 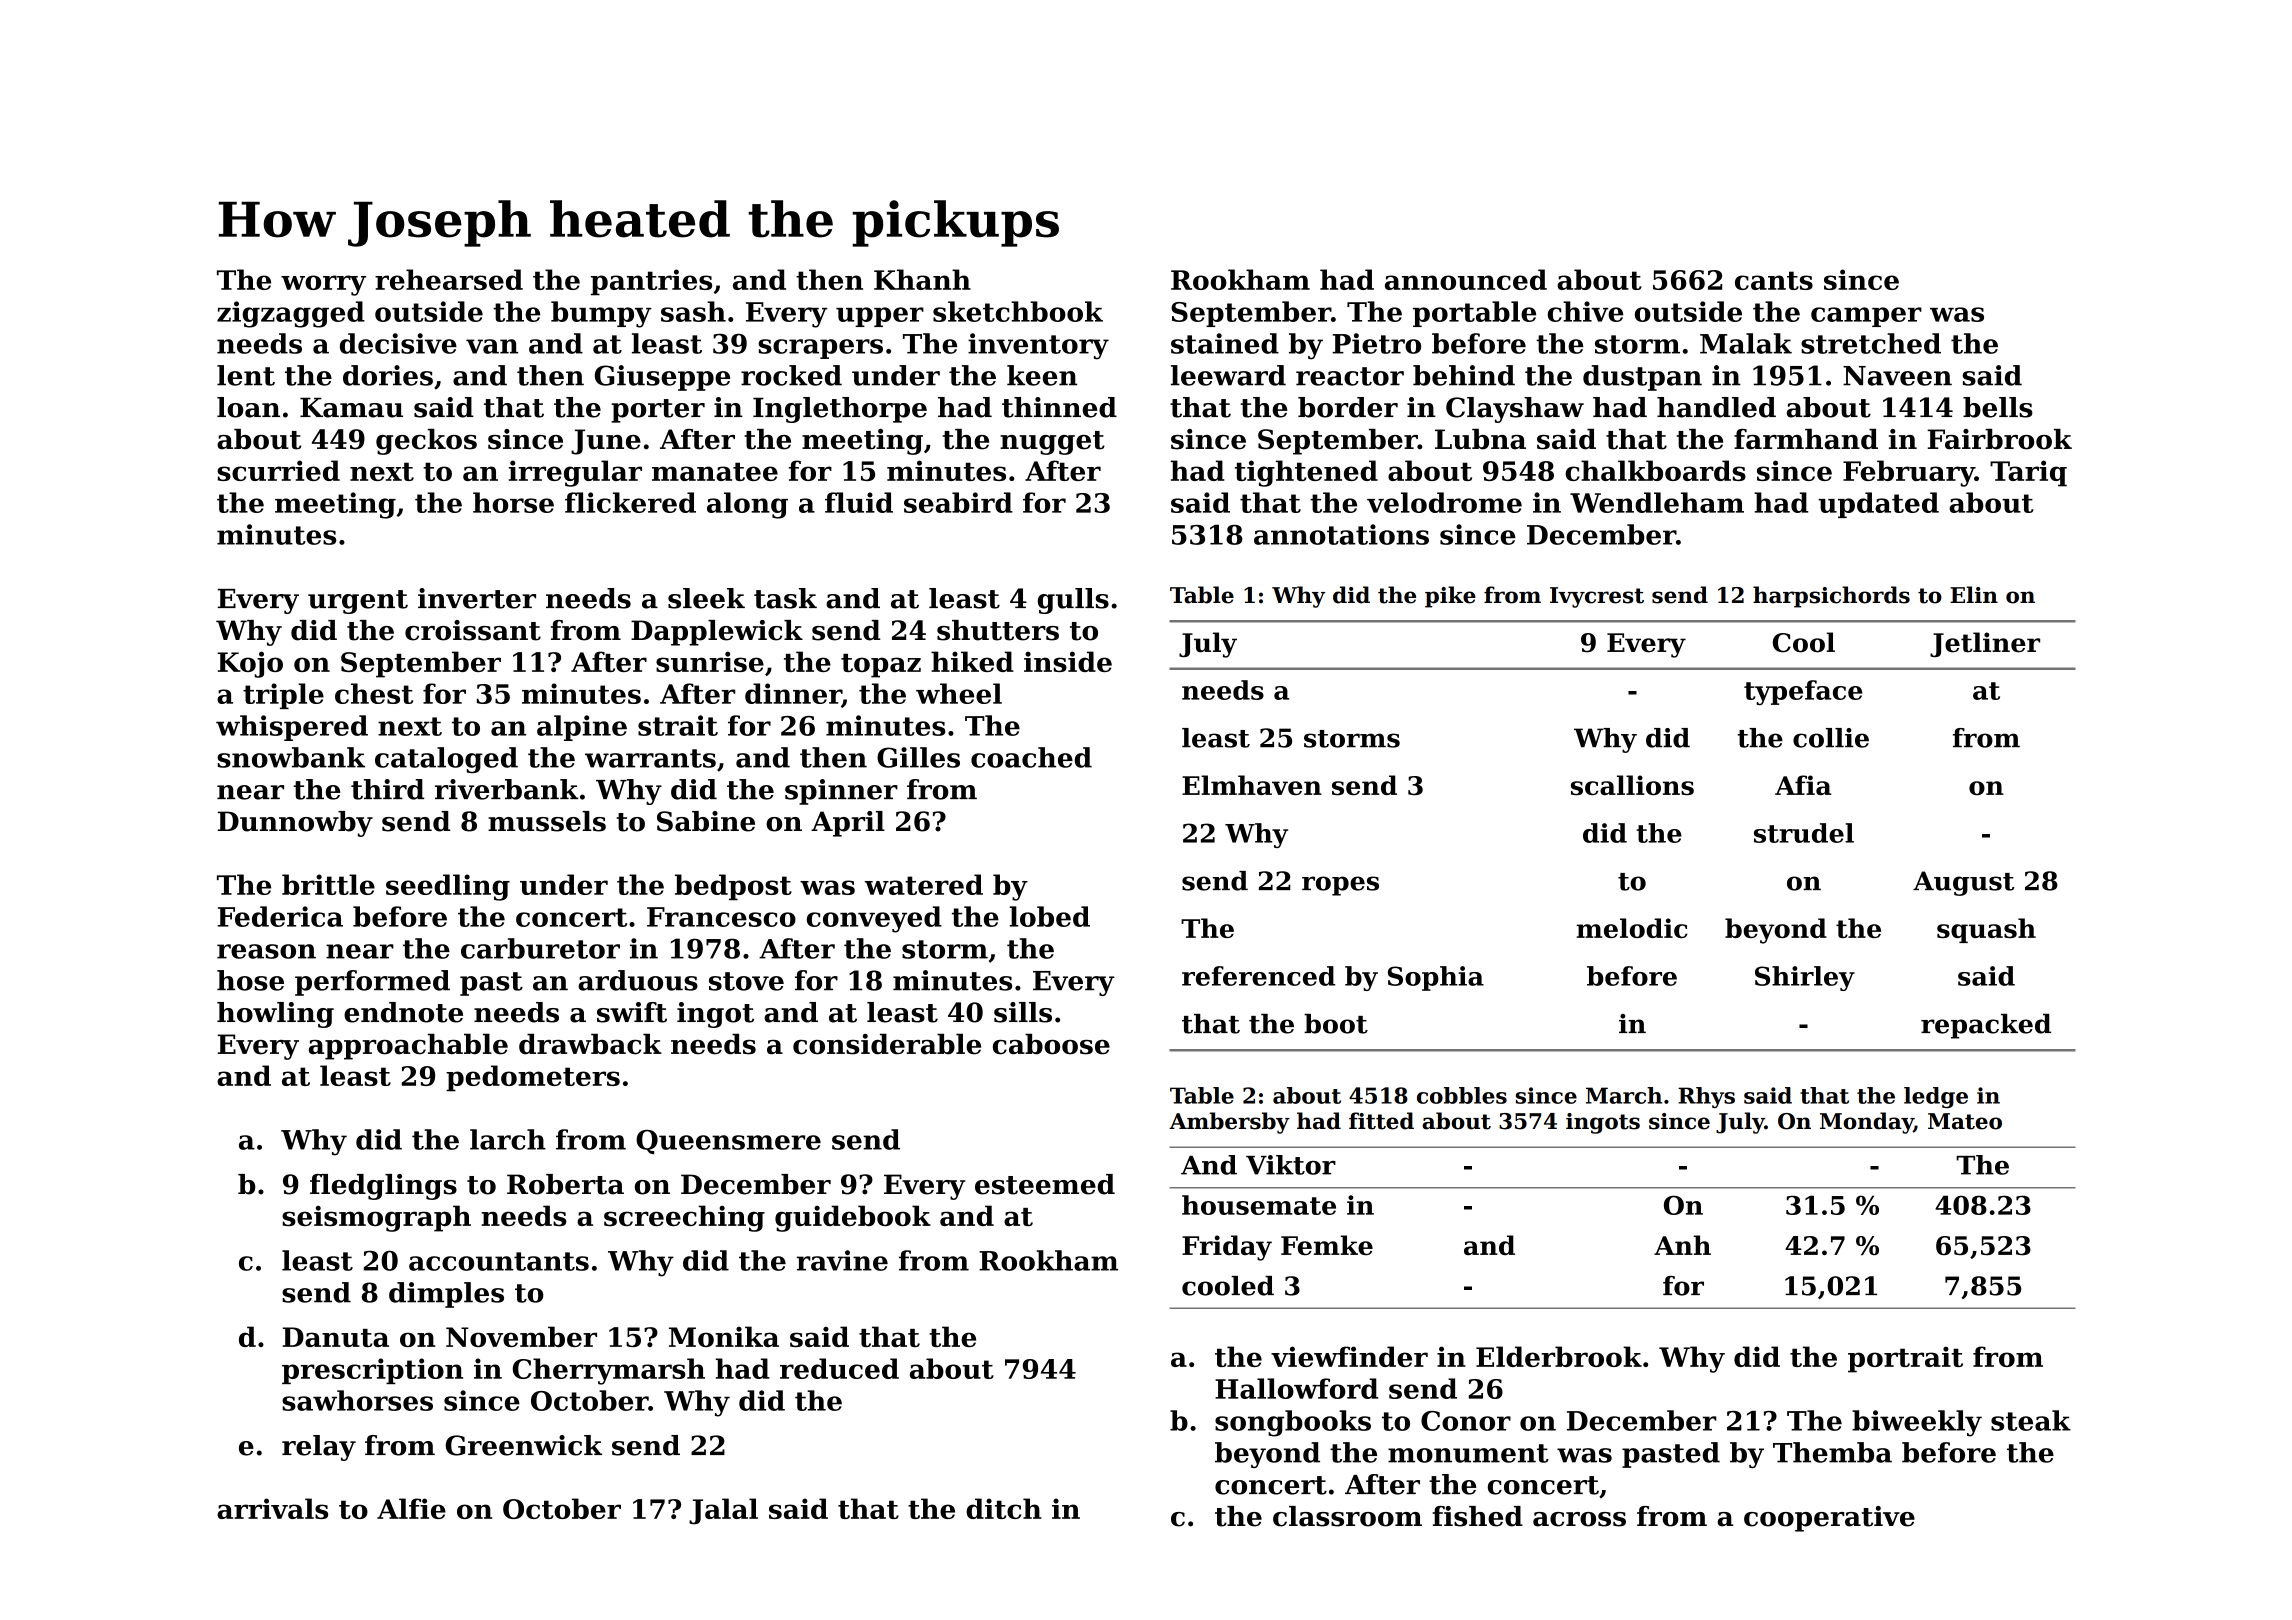 What do you see at coordinates (853, 1218) in the image?
I see `guidebook` at bounding box center [853, 1218].
